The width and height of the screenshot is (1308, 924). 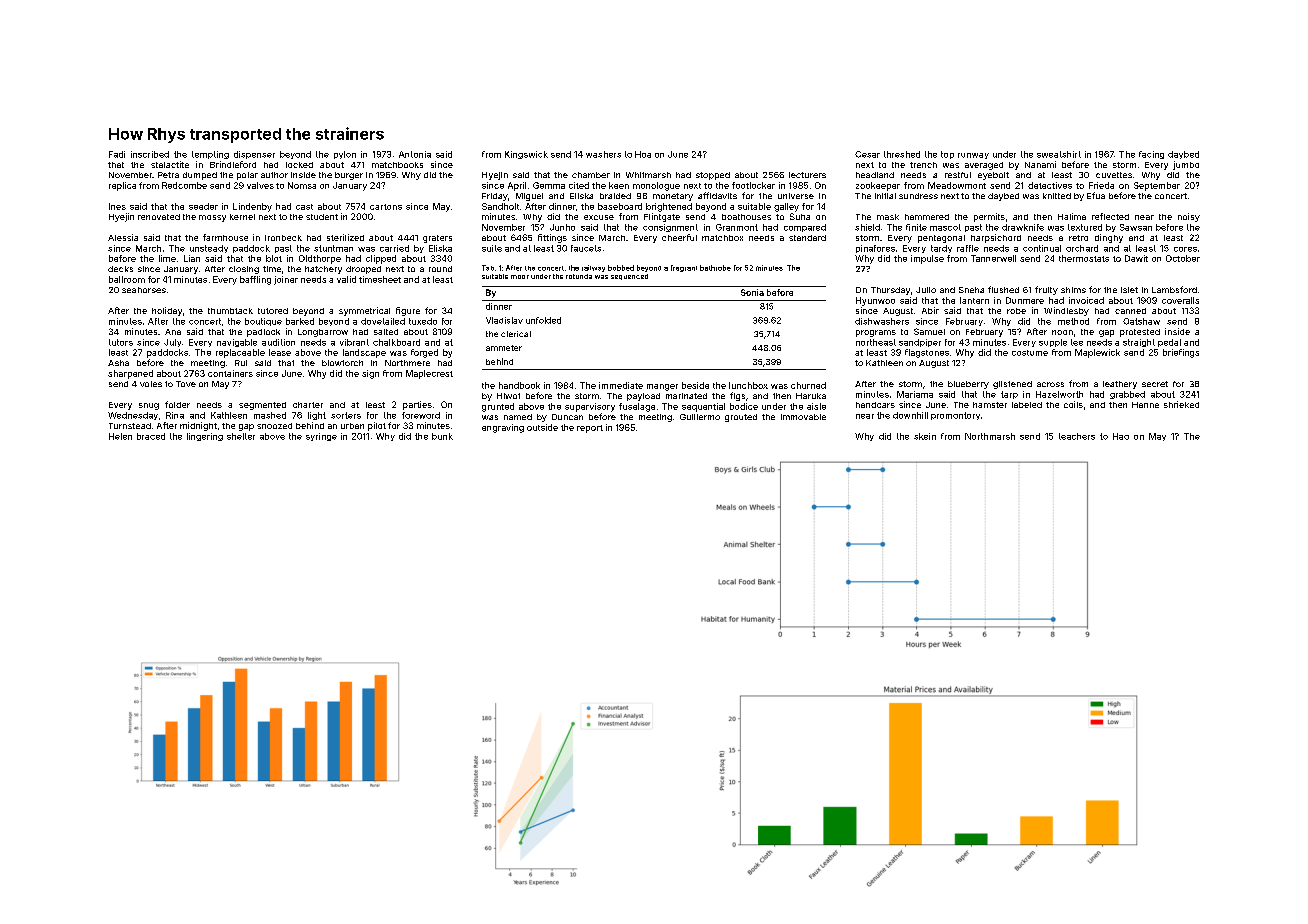 What do you see at coordinates (643, 154) in the screenshot?
I see `Hoa` at bounding box center [643, 154].
